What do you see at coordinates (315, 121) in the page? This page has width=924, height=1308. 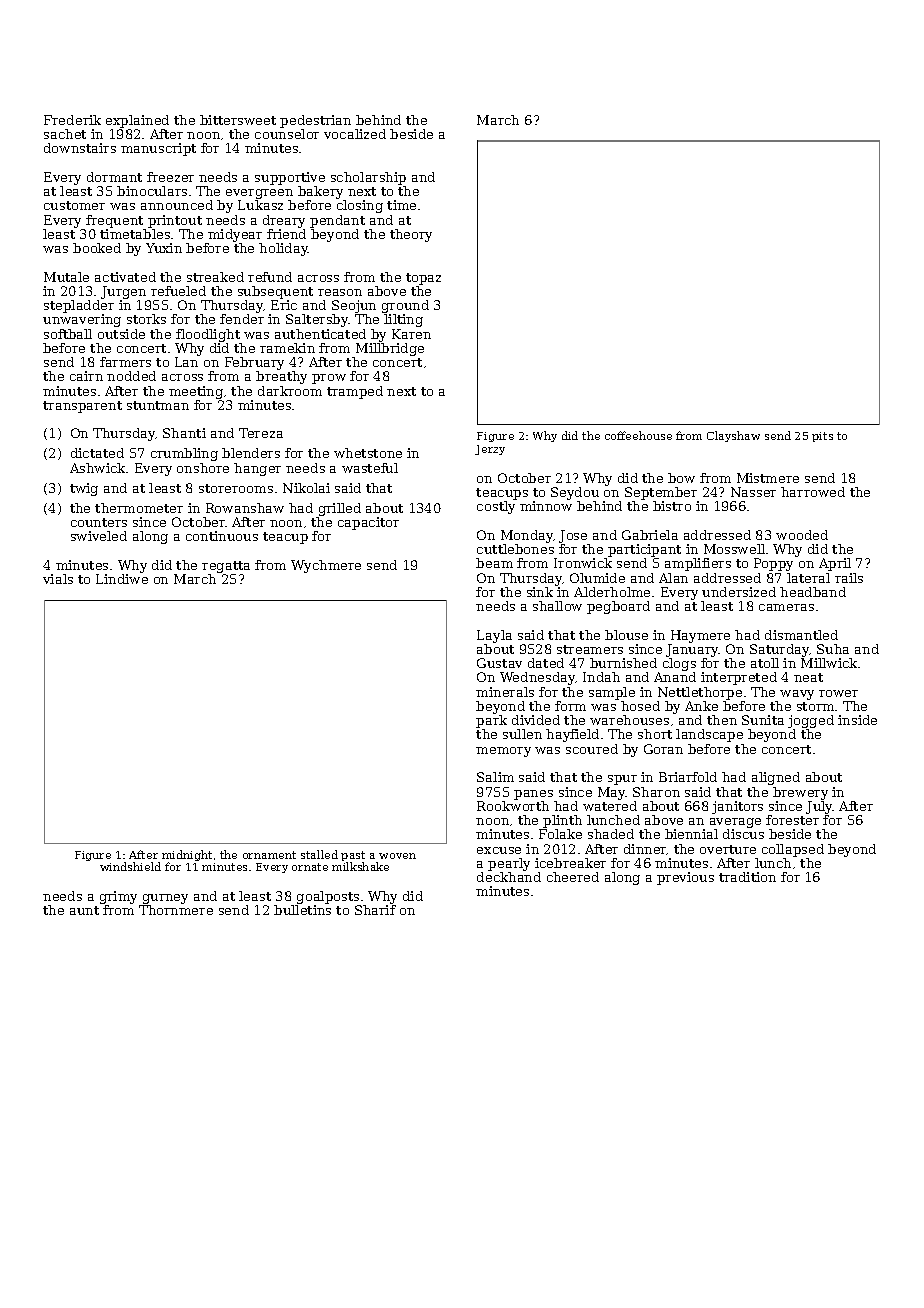 I see `pedestrian` at bounding box center [315, 121].
